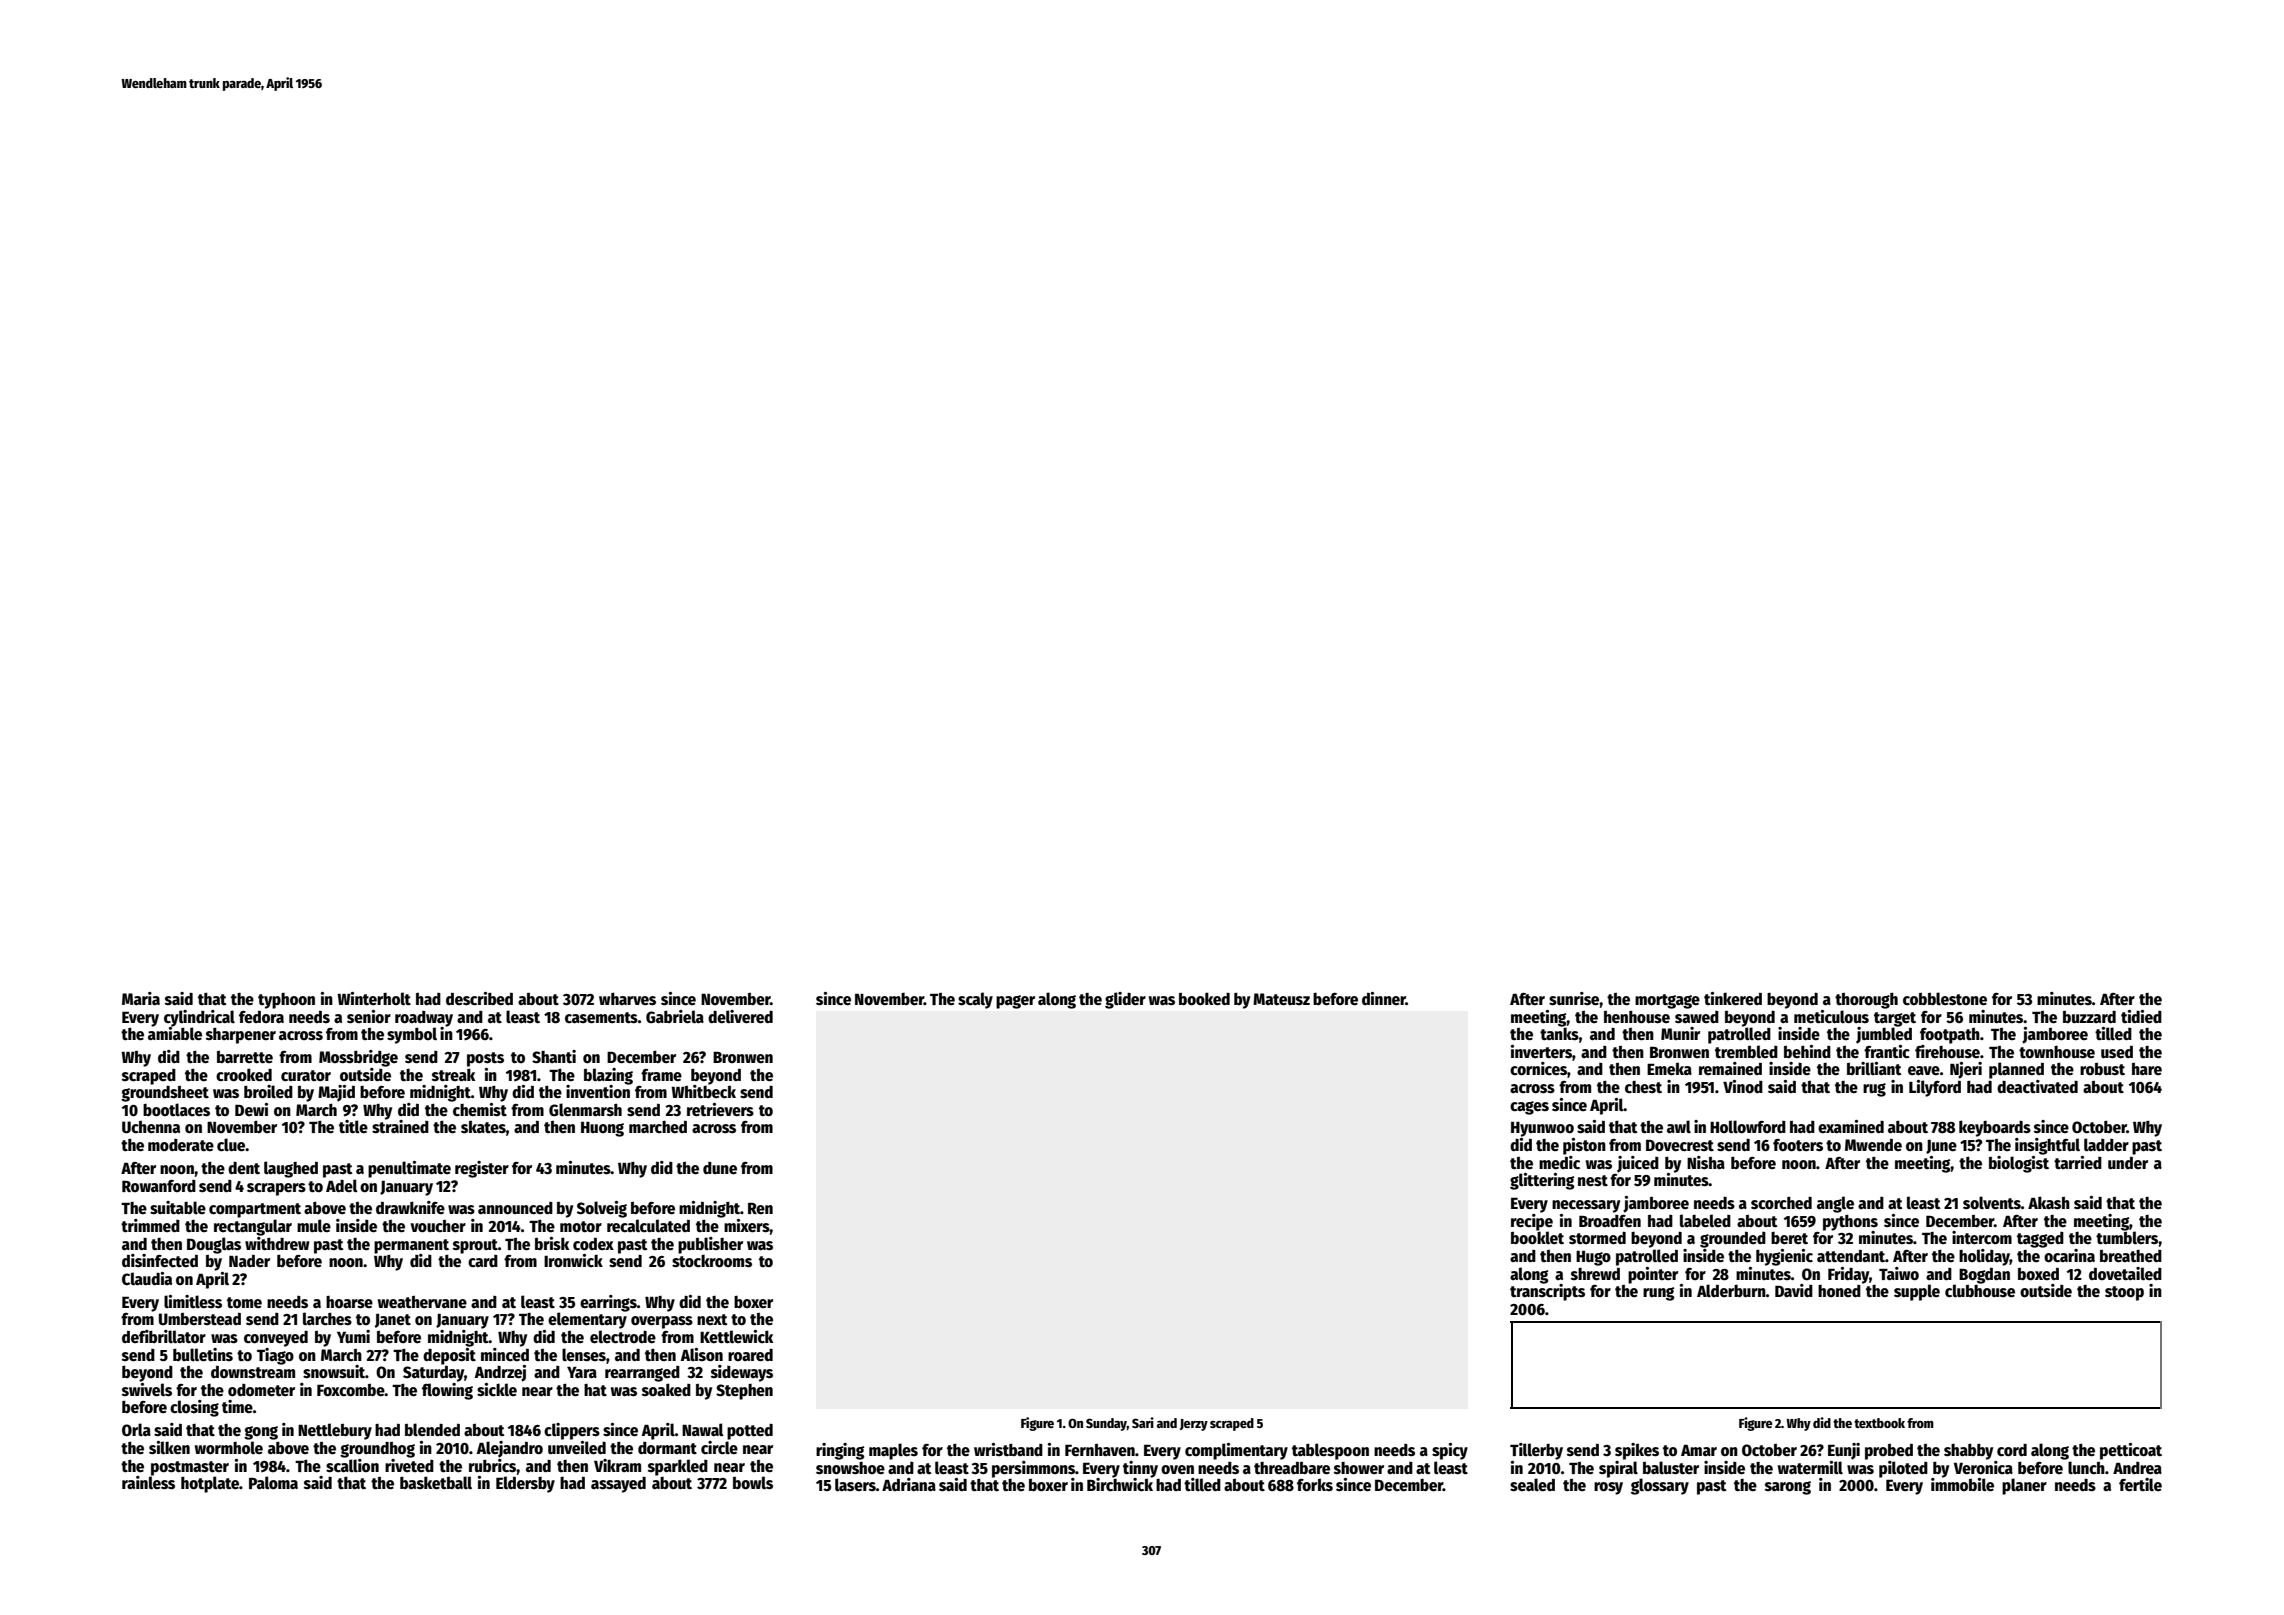 This document has width=2284, height=1615. Describe the element at coordinates (1281, 999) in the document. I see `Mateusz` at that location.
